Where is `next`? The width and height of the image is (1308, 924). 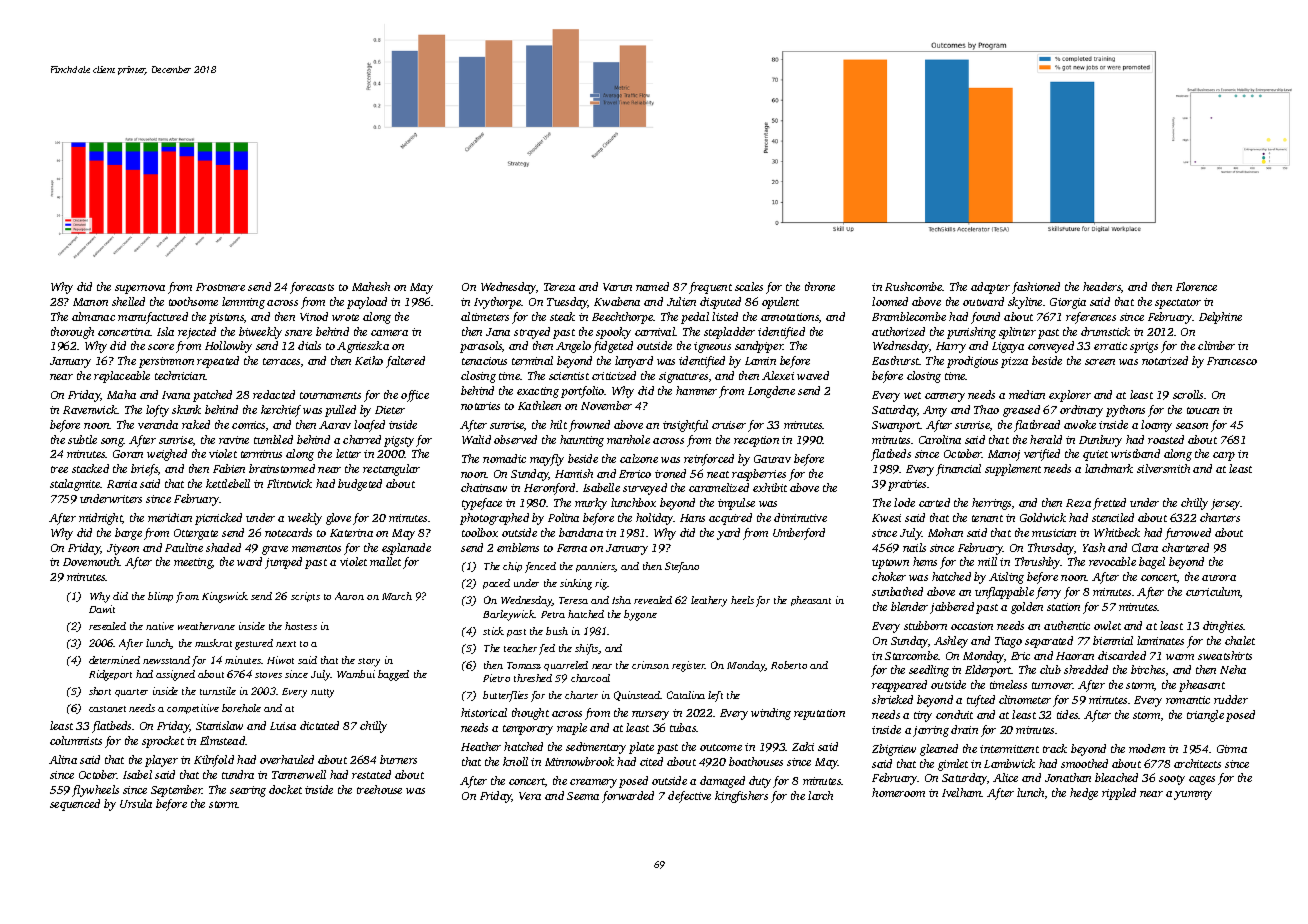 next is located at coordinates (286, 644).
